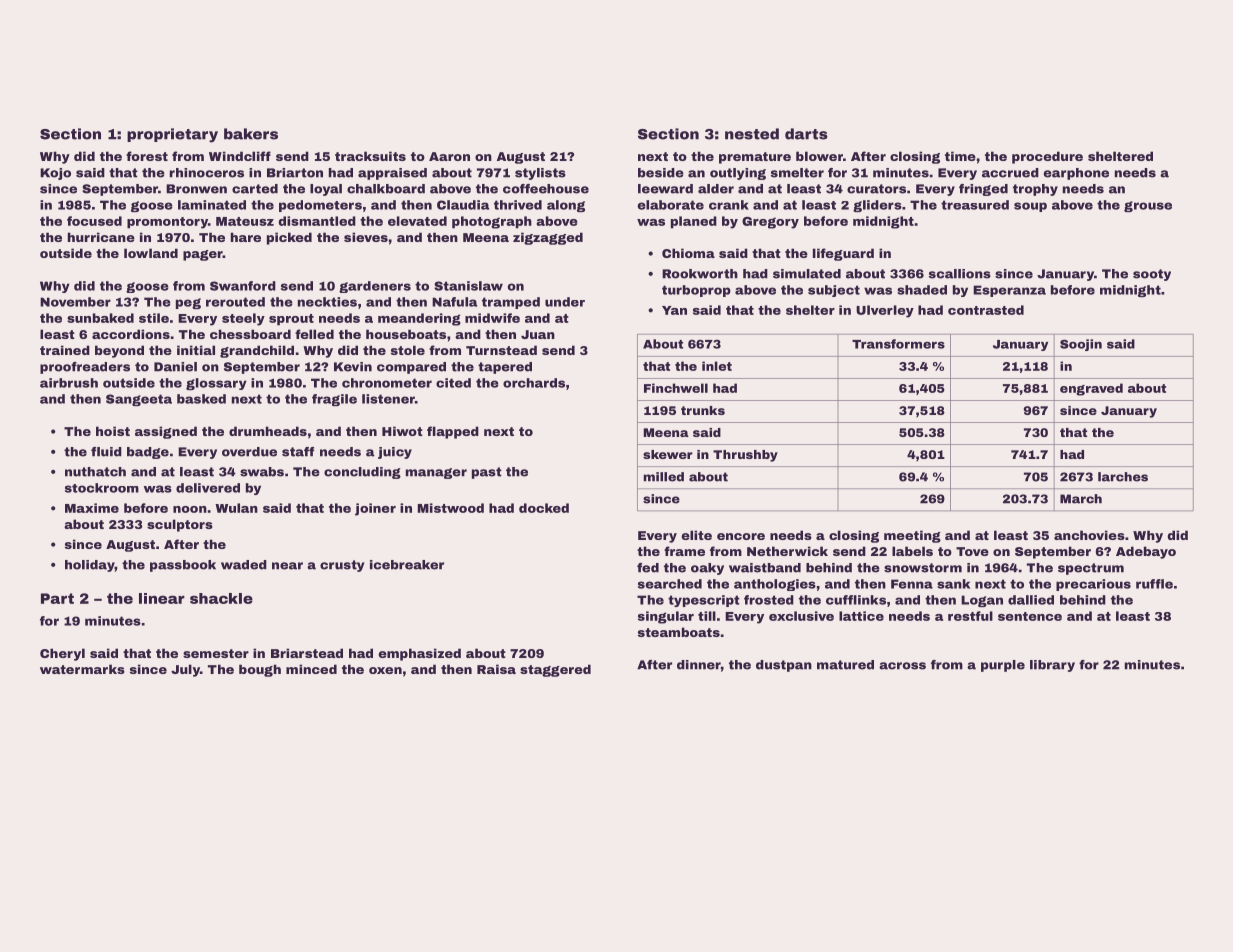  Describe the element at coordinates (1047, 157) in the screenshot. I see `procedure` at that location.
